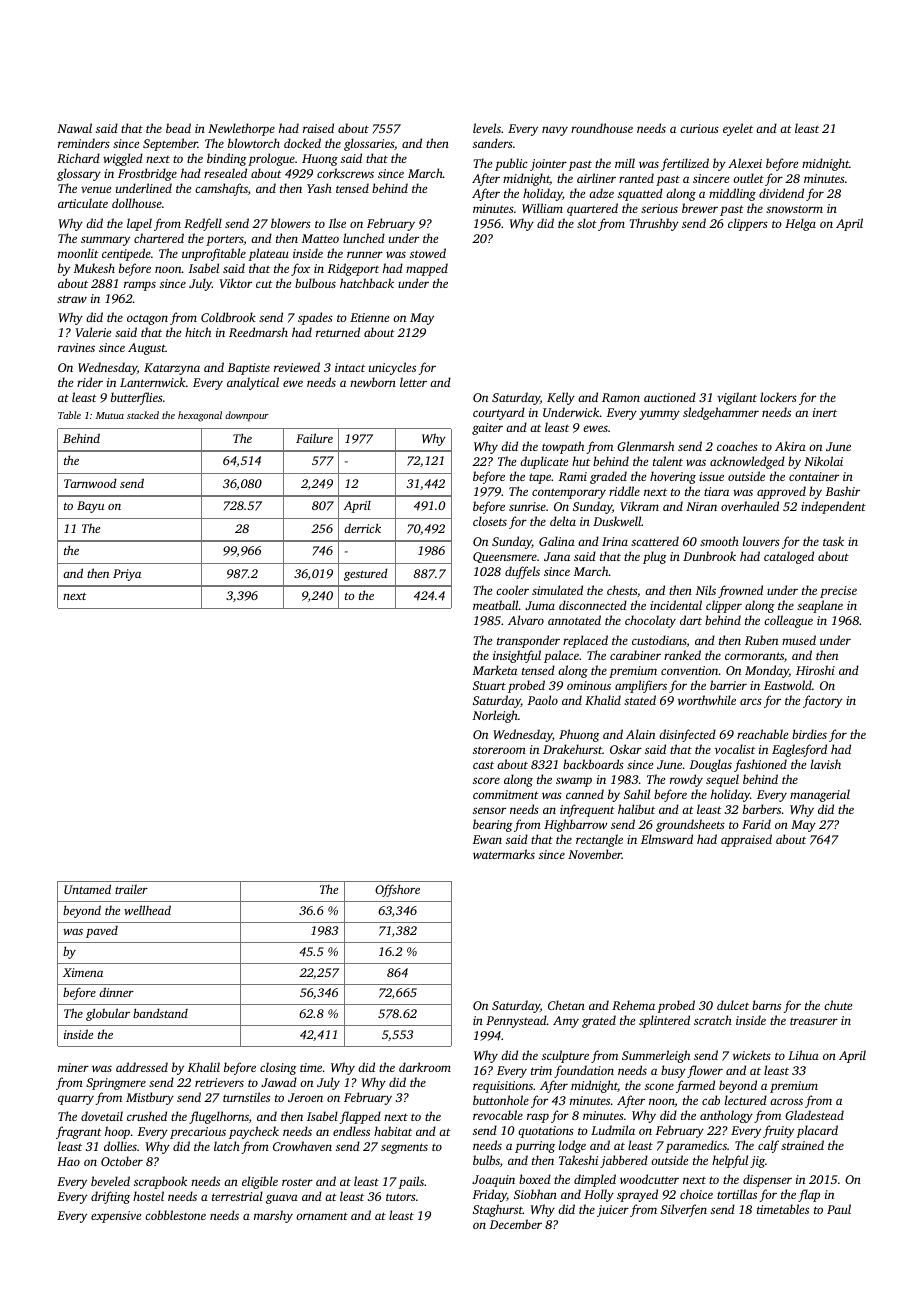 This page has width=924, height=1308. Describe the element at coordinates (83, 972) in the page. I see `Ximena` at that location.
